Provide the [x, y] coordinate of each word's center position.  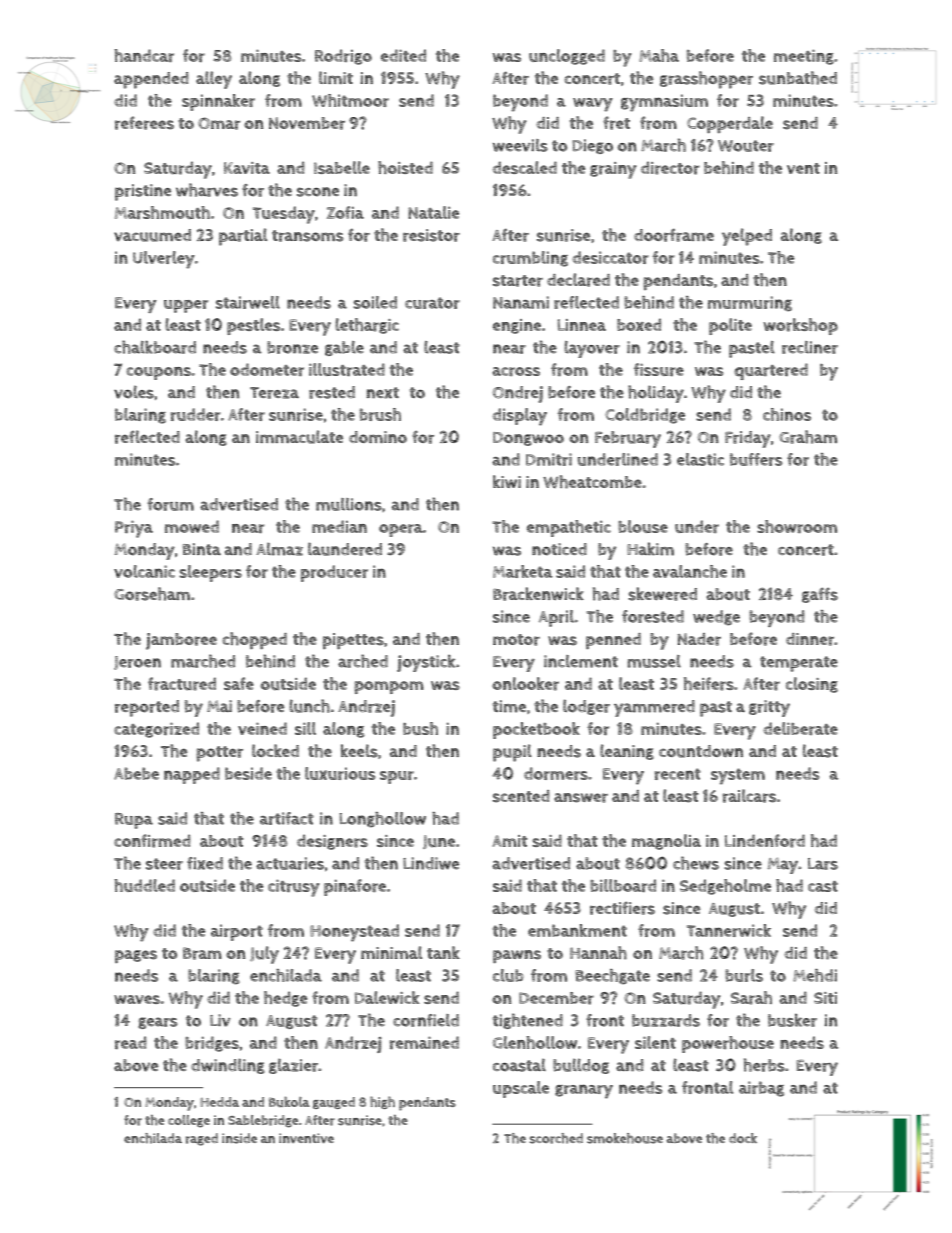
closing [812, 685]
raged [202, 1139]
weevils [520, 145]
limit [336, 77]
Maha [659, 55]
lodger [586, 707]
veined [262, 728]
